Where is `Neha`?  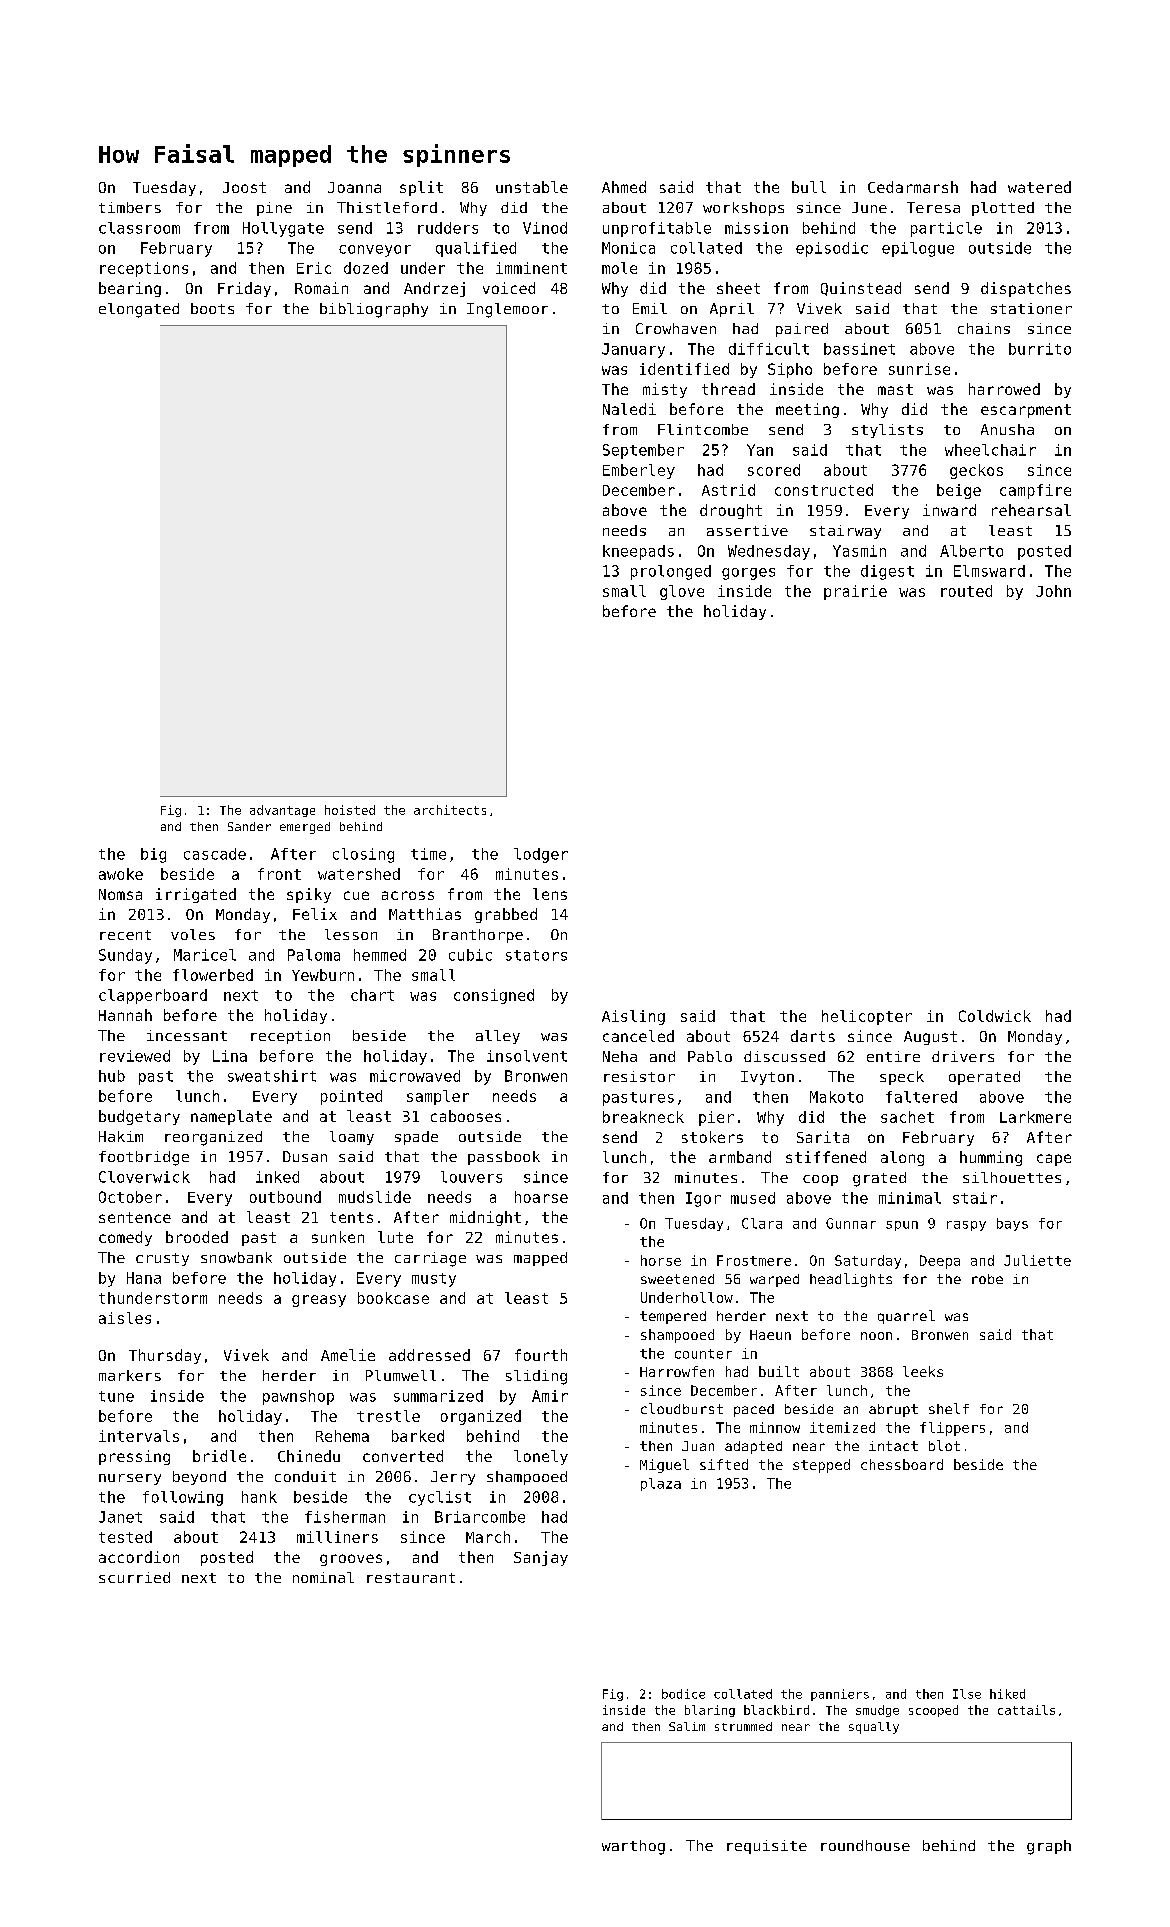
Neha is located at coordinates (620, 1056).
